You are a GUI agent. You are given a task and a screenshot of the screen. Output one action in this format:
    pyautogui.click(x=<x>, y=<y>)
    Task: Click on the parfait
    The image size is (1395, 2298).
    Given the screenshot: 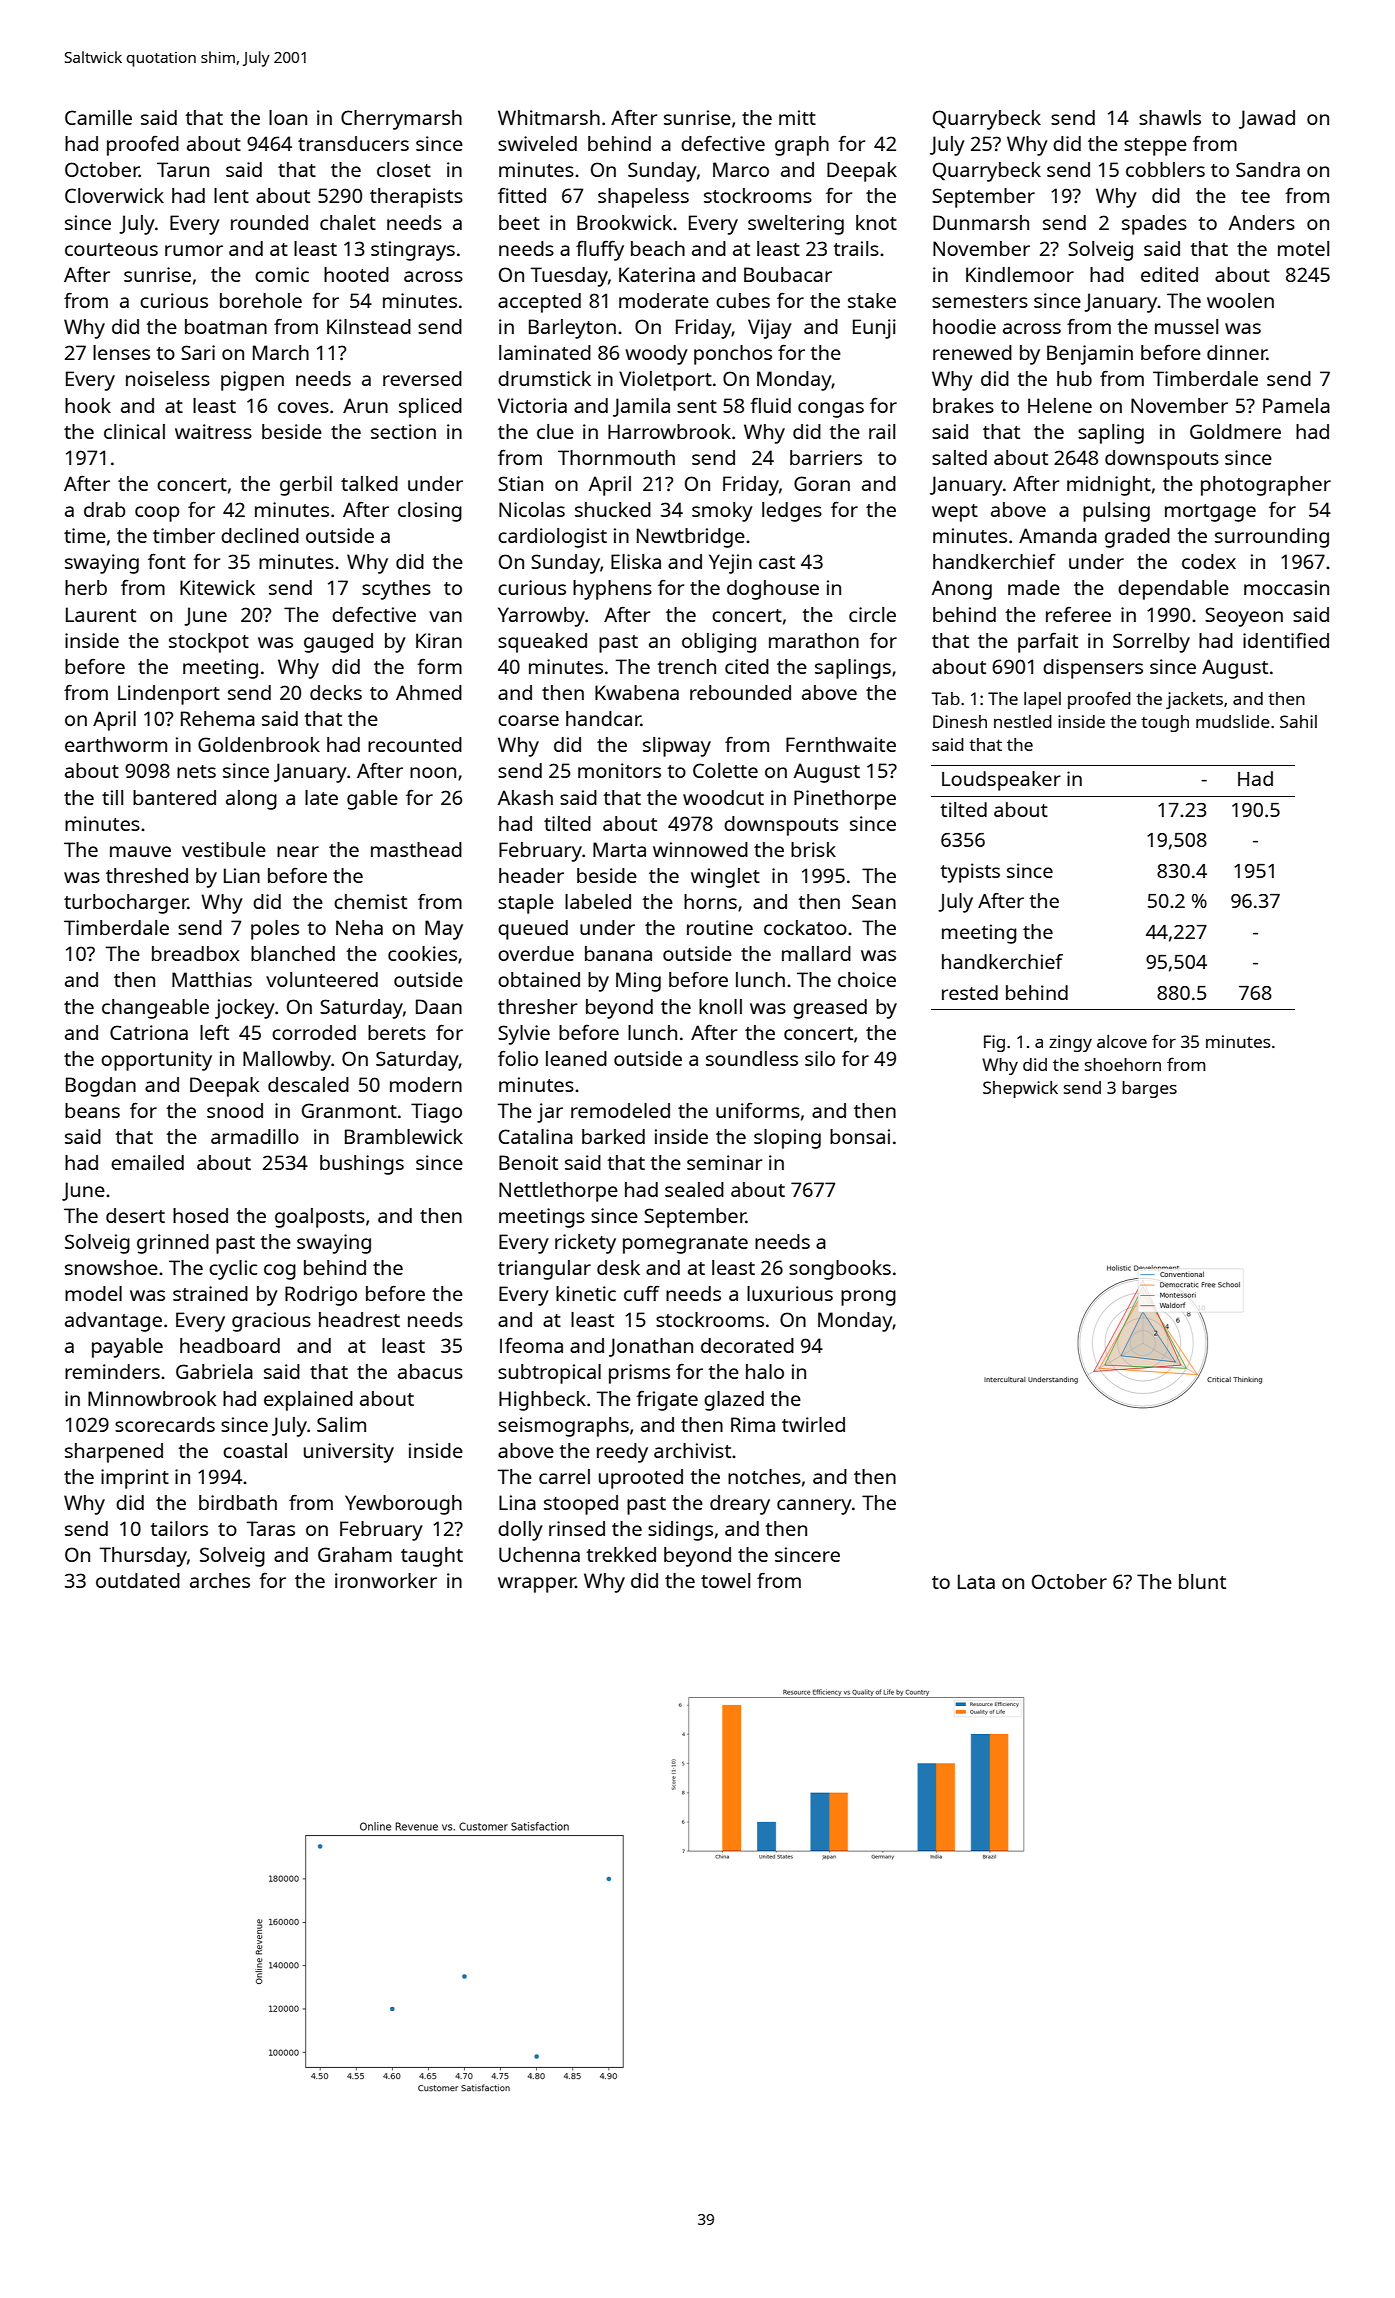 What is the action you would take?
    pyautogui.click(x=1048, y=643)
